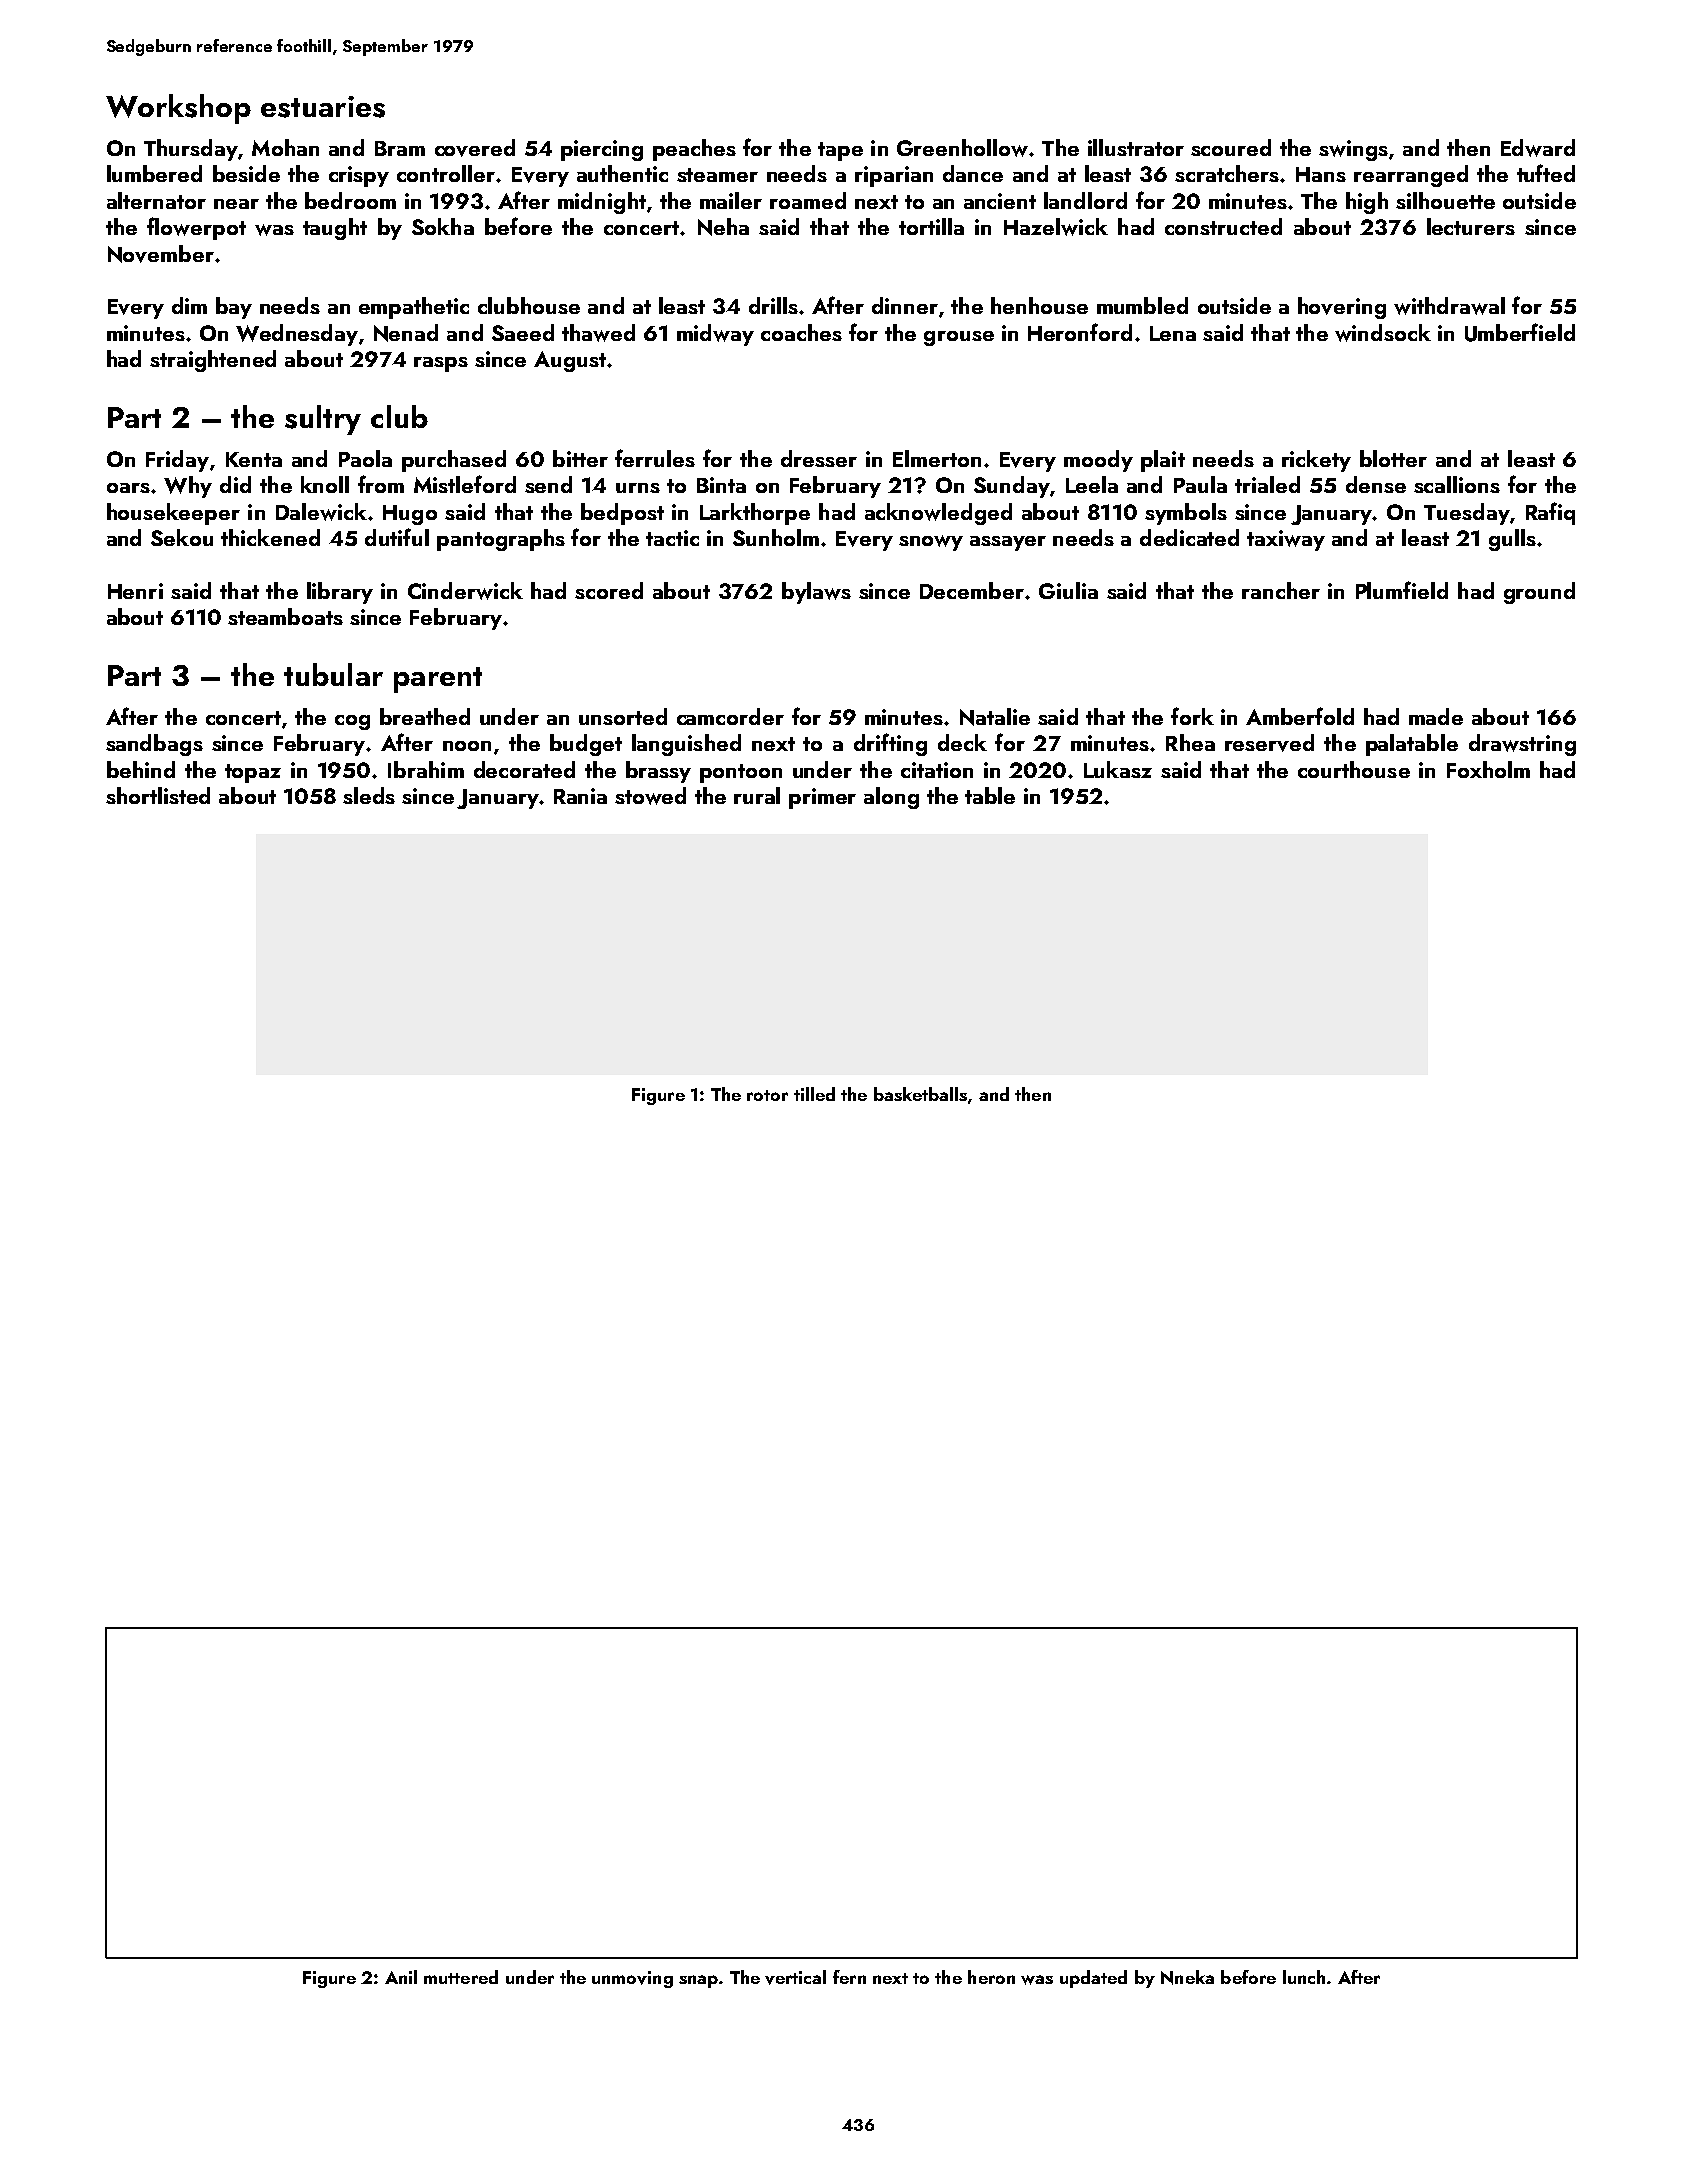 The height and width of the screenshot is (2178, 1683). Describe the element at coordinates (623, 716) in the screenshot. I see `unsorted` at that location.
